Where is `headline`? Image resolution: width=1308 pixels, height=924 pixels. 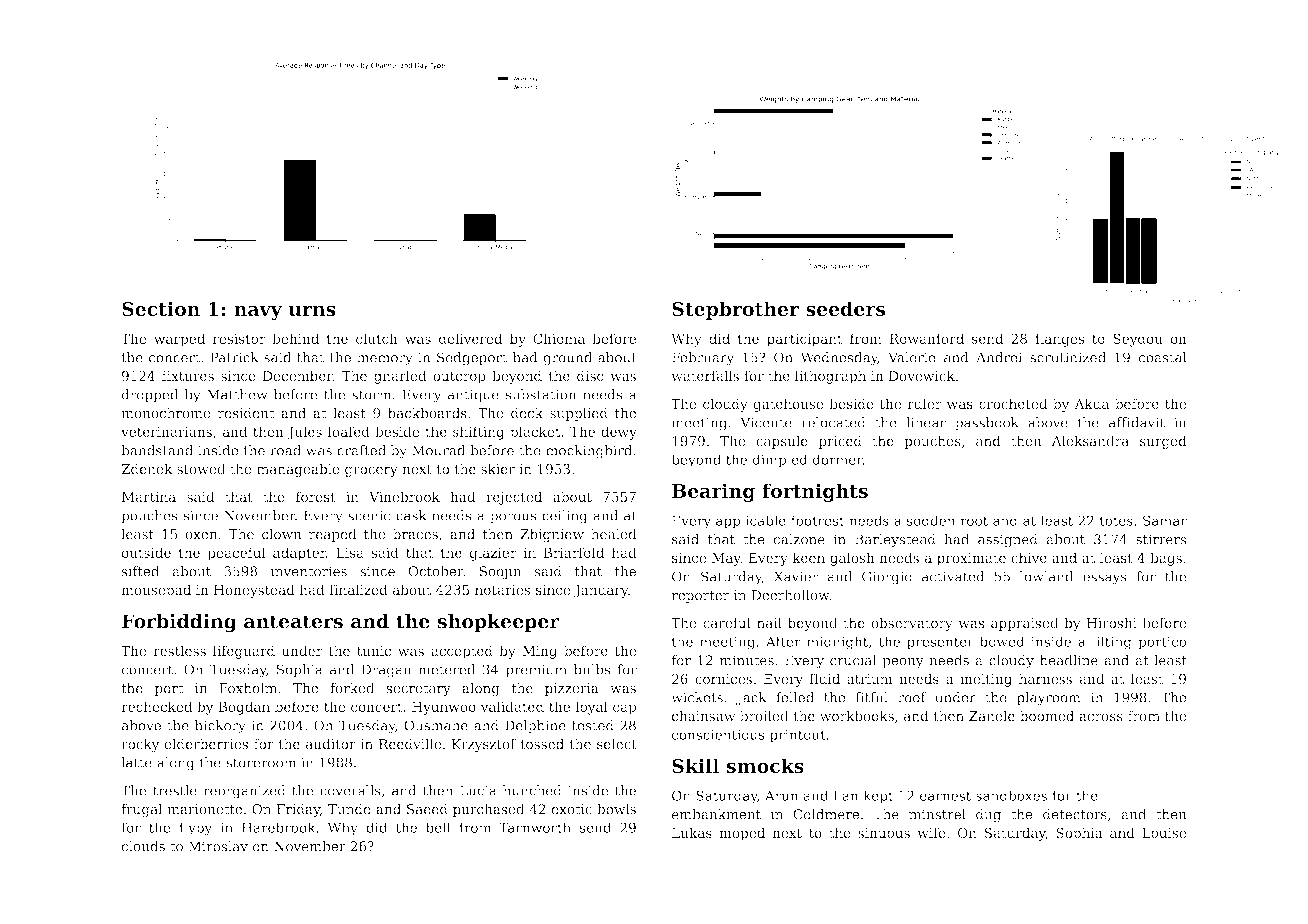
headline is located at coordinates (1069, 660).
